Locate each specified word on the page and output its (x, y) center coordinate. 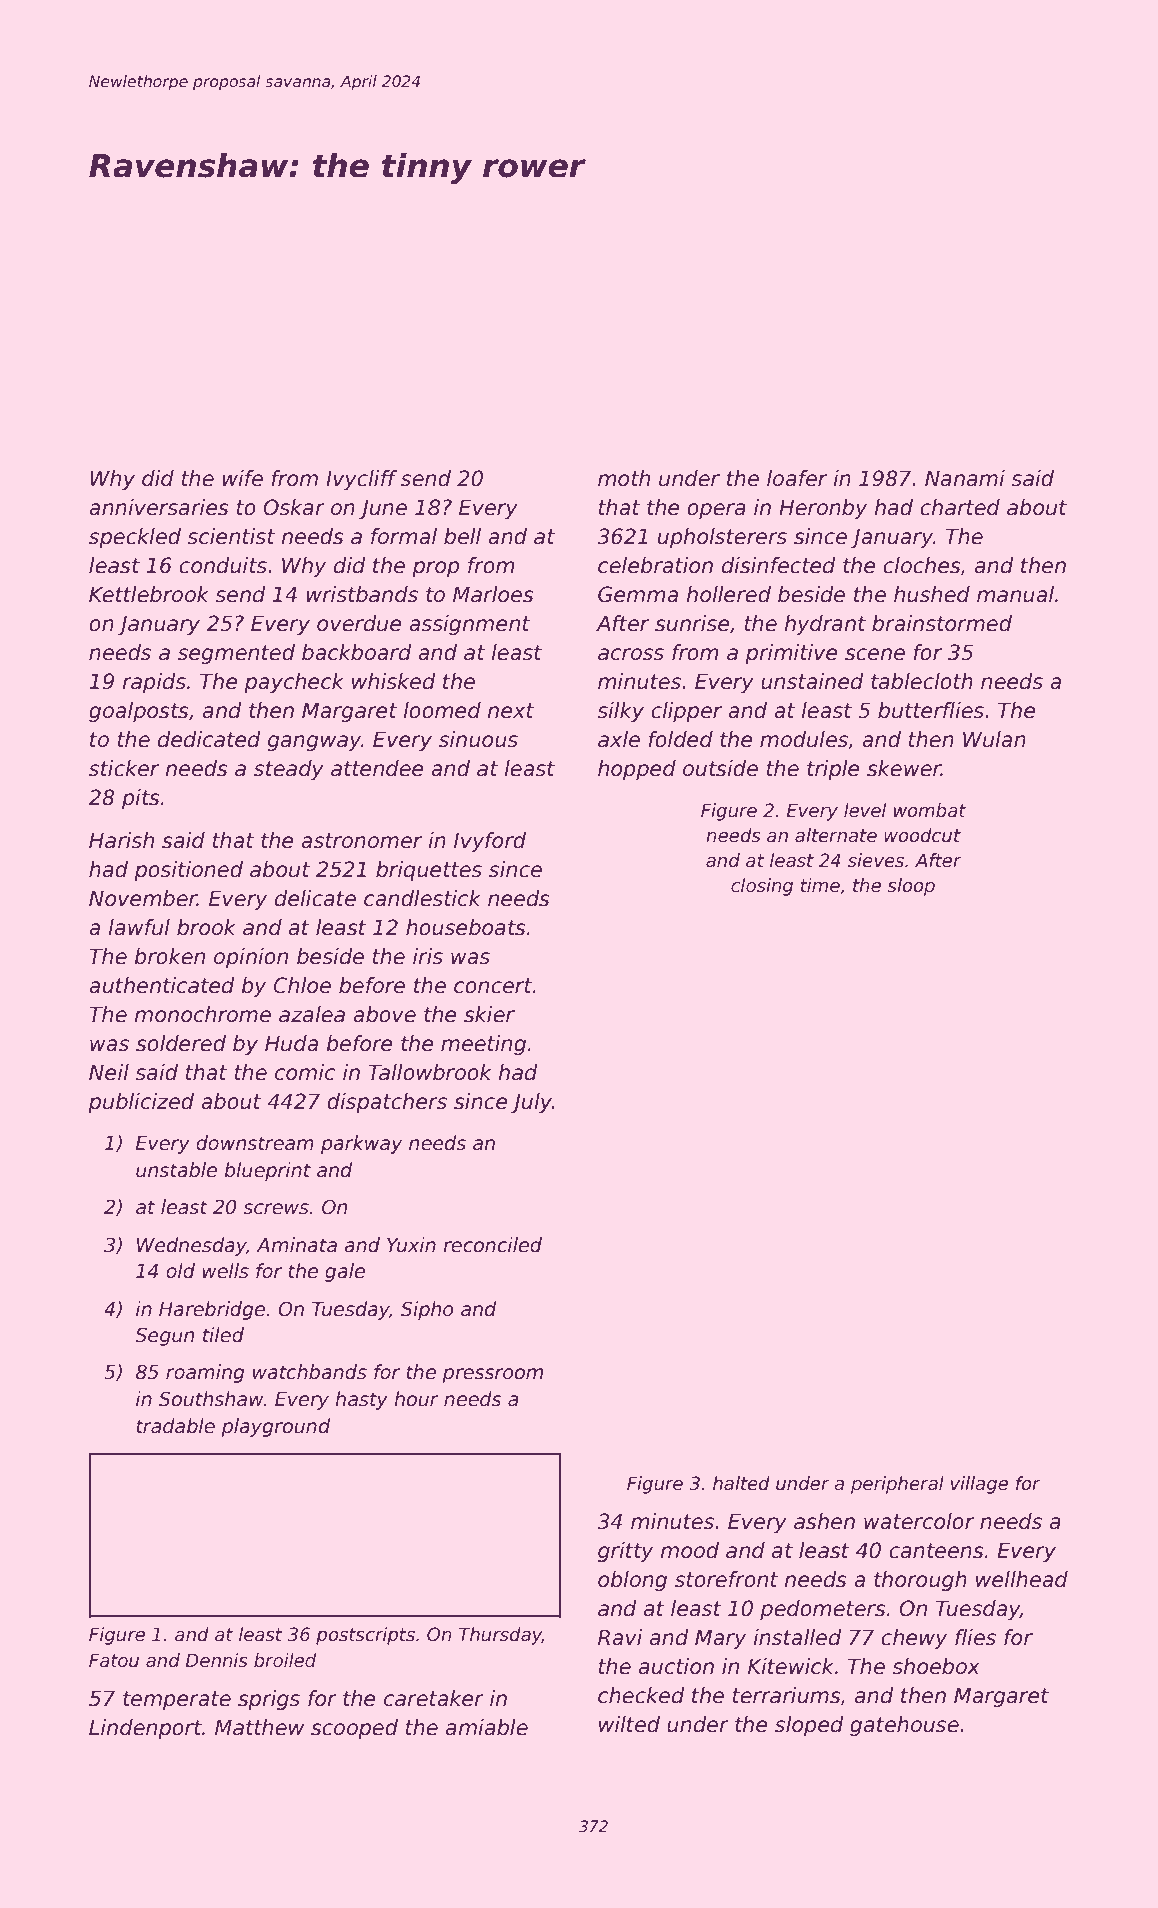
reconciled (492, 1245)
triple (833, 770)
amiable (487, 1727)
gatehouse (904, 1726)
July (531, 1103)
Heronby (823, 509)
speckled (135, 538)
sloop (911, 887)
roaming (205, 1373)
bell (462, 536)
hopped (637, 770)
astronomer (361, 841)
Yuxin (411, 1245)
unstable (176, 1170)
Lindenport (145, 1729)
